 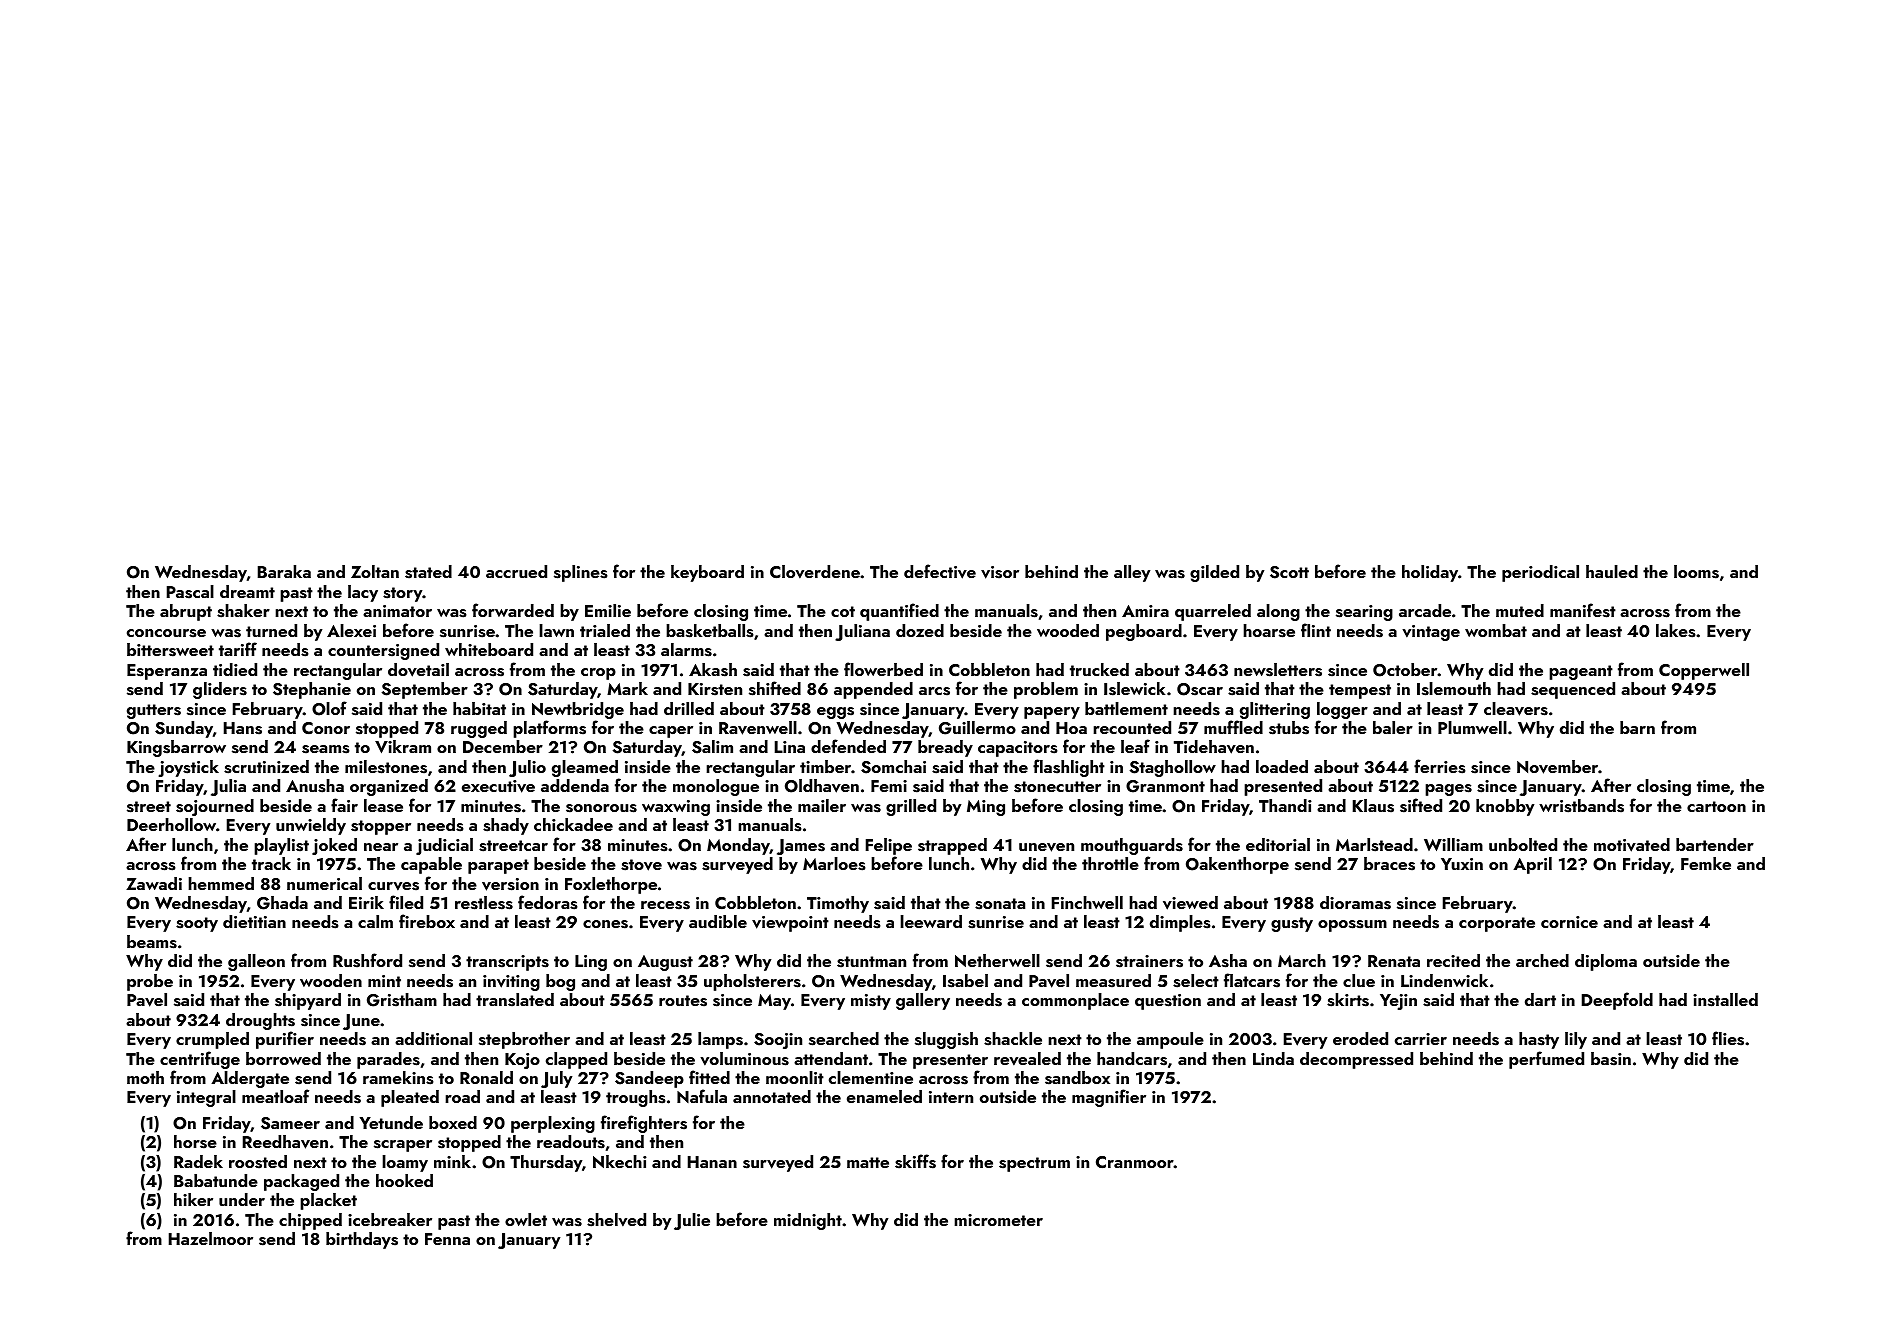 I want to click on mailer, so click(x=822, y=805).
